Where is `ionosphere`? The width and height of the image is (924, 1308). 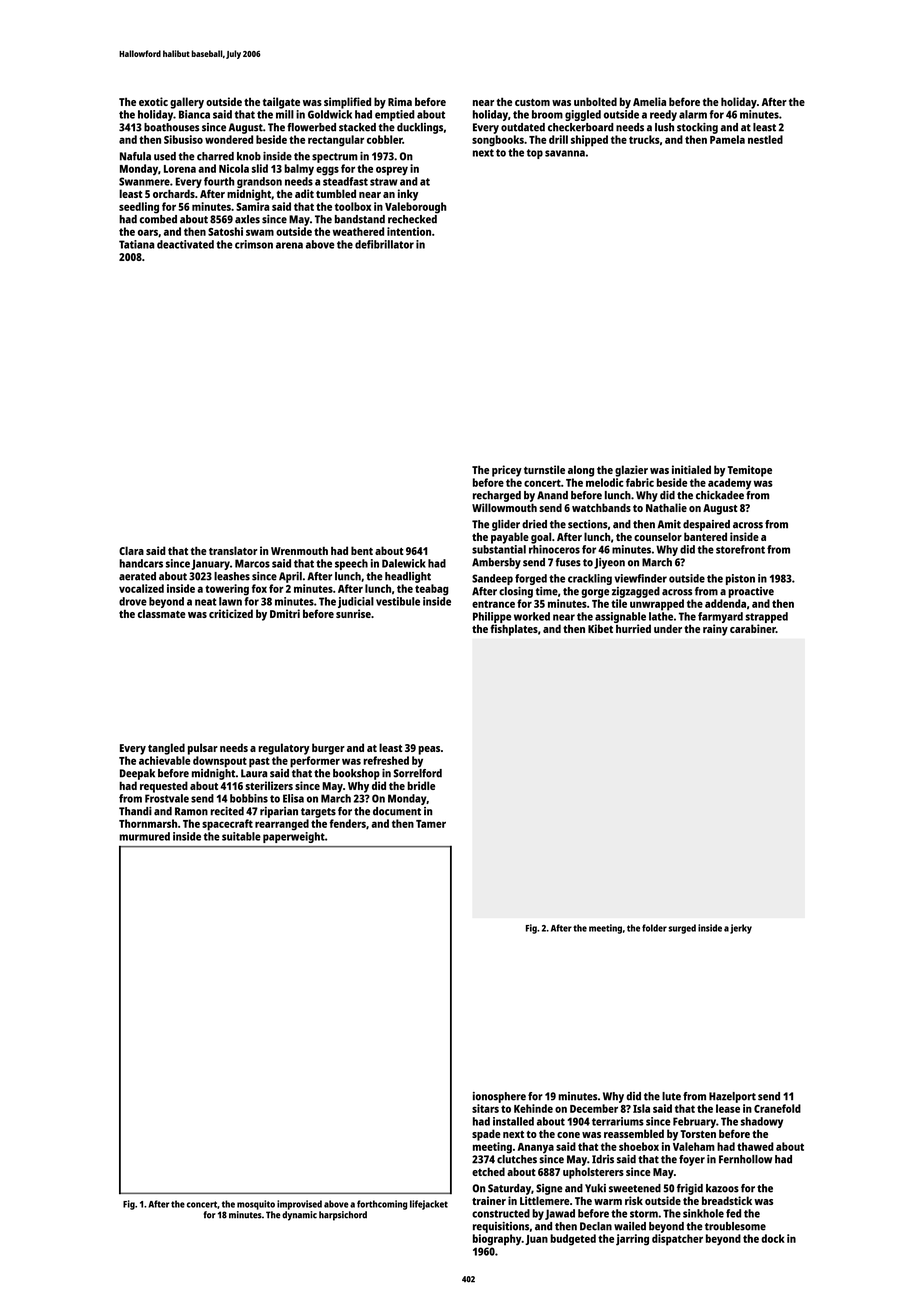
ionosphere is located at coordinates (499, 1097).
